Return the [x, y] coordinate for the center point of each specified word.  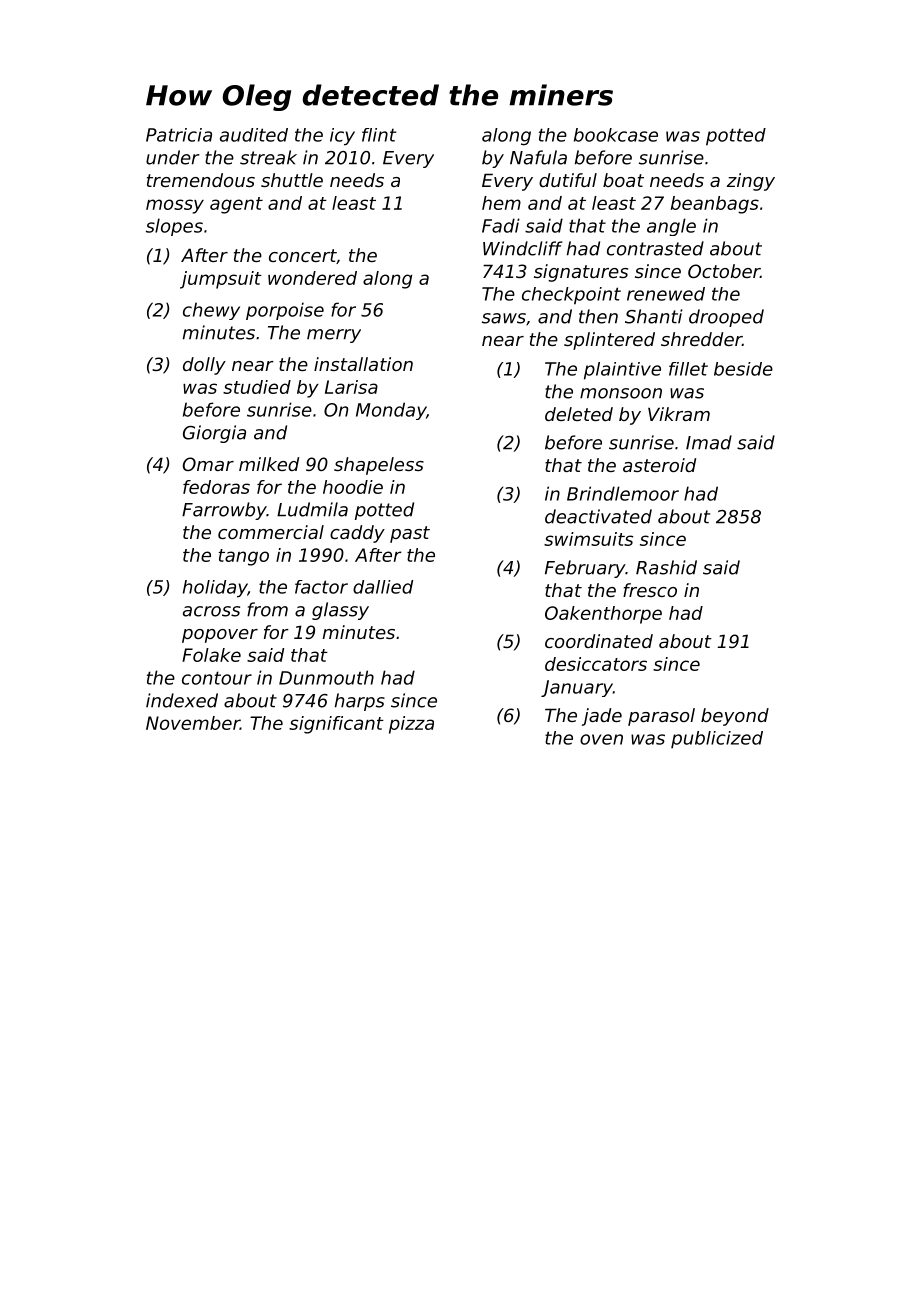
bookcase [616, 135]
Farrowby [224, 511]
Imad [709, 442]
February [585, 569]
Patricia [179, 135]
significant [336, 725]
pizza [411, 725]
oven [601, 739]
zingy [751, 182]
